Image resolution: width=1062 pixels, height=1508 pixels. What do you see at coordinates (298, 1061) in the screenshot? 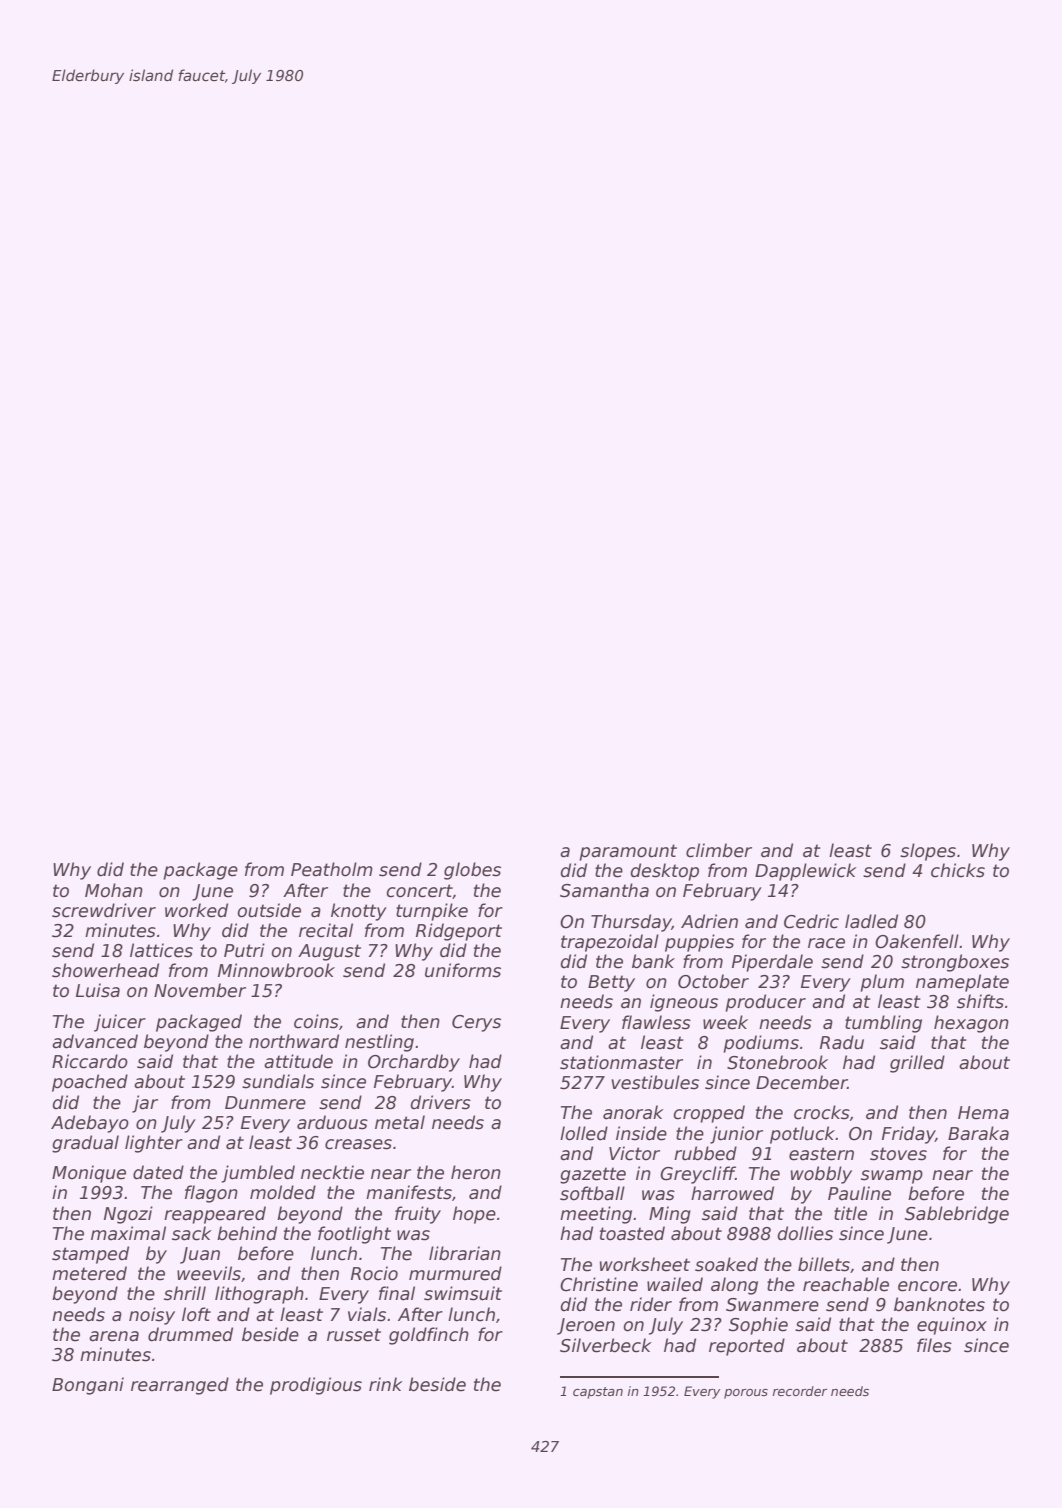
I see `attitude` at bounding box center [298, 1061].
